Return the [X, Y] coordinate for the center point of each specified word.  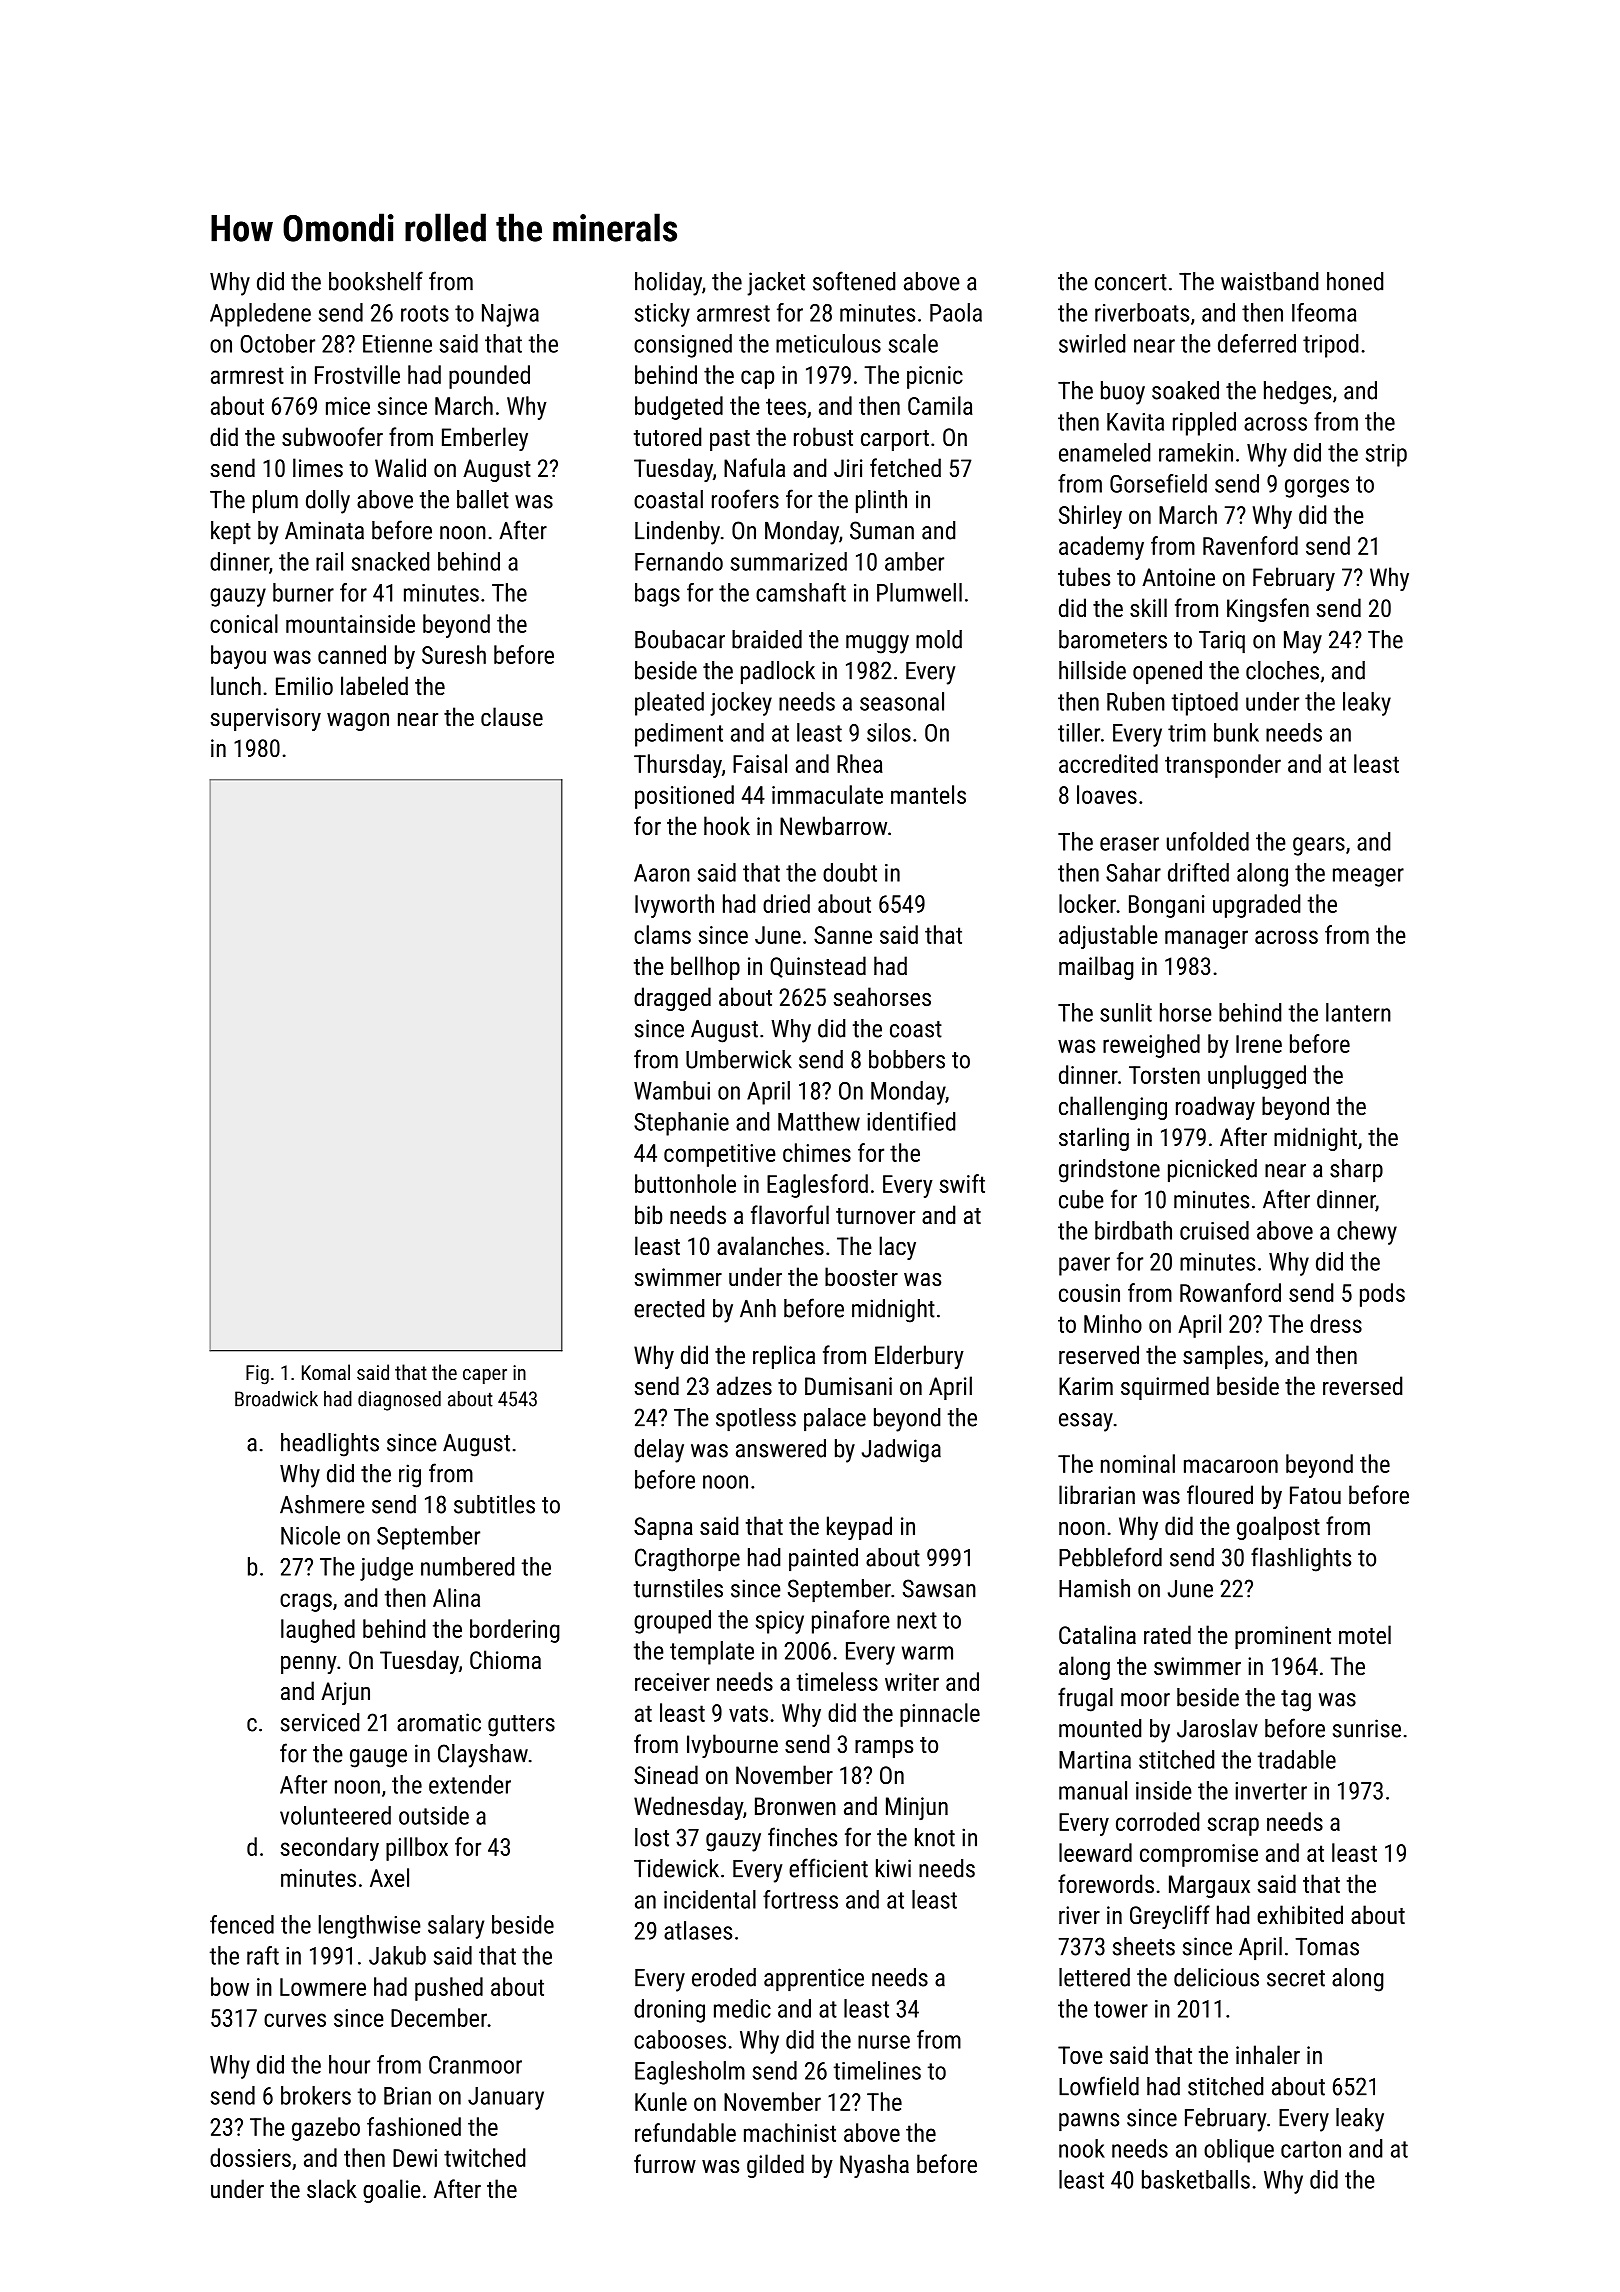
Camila [940, 405]
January [506, 2098]
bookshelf [376, 281]
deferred [1257, 343]
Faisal [760, 763]
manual [1093, 1790]
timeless [837, 1681]
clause [512, 716]
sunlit [1126, 1012]
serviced [320, 1722]
